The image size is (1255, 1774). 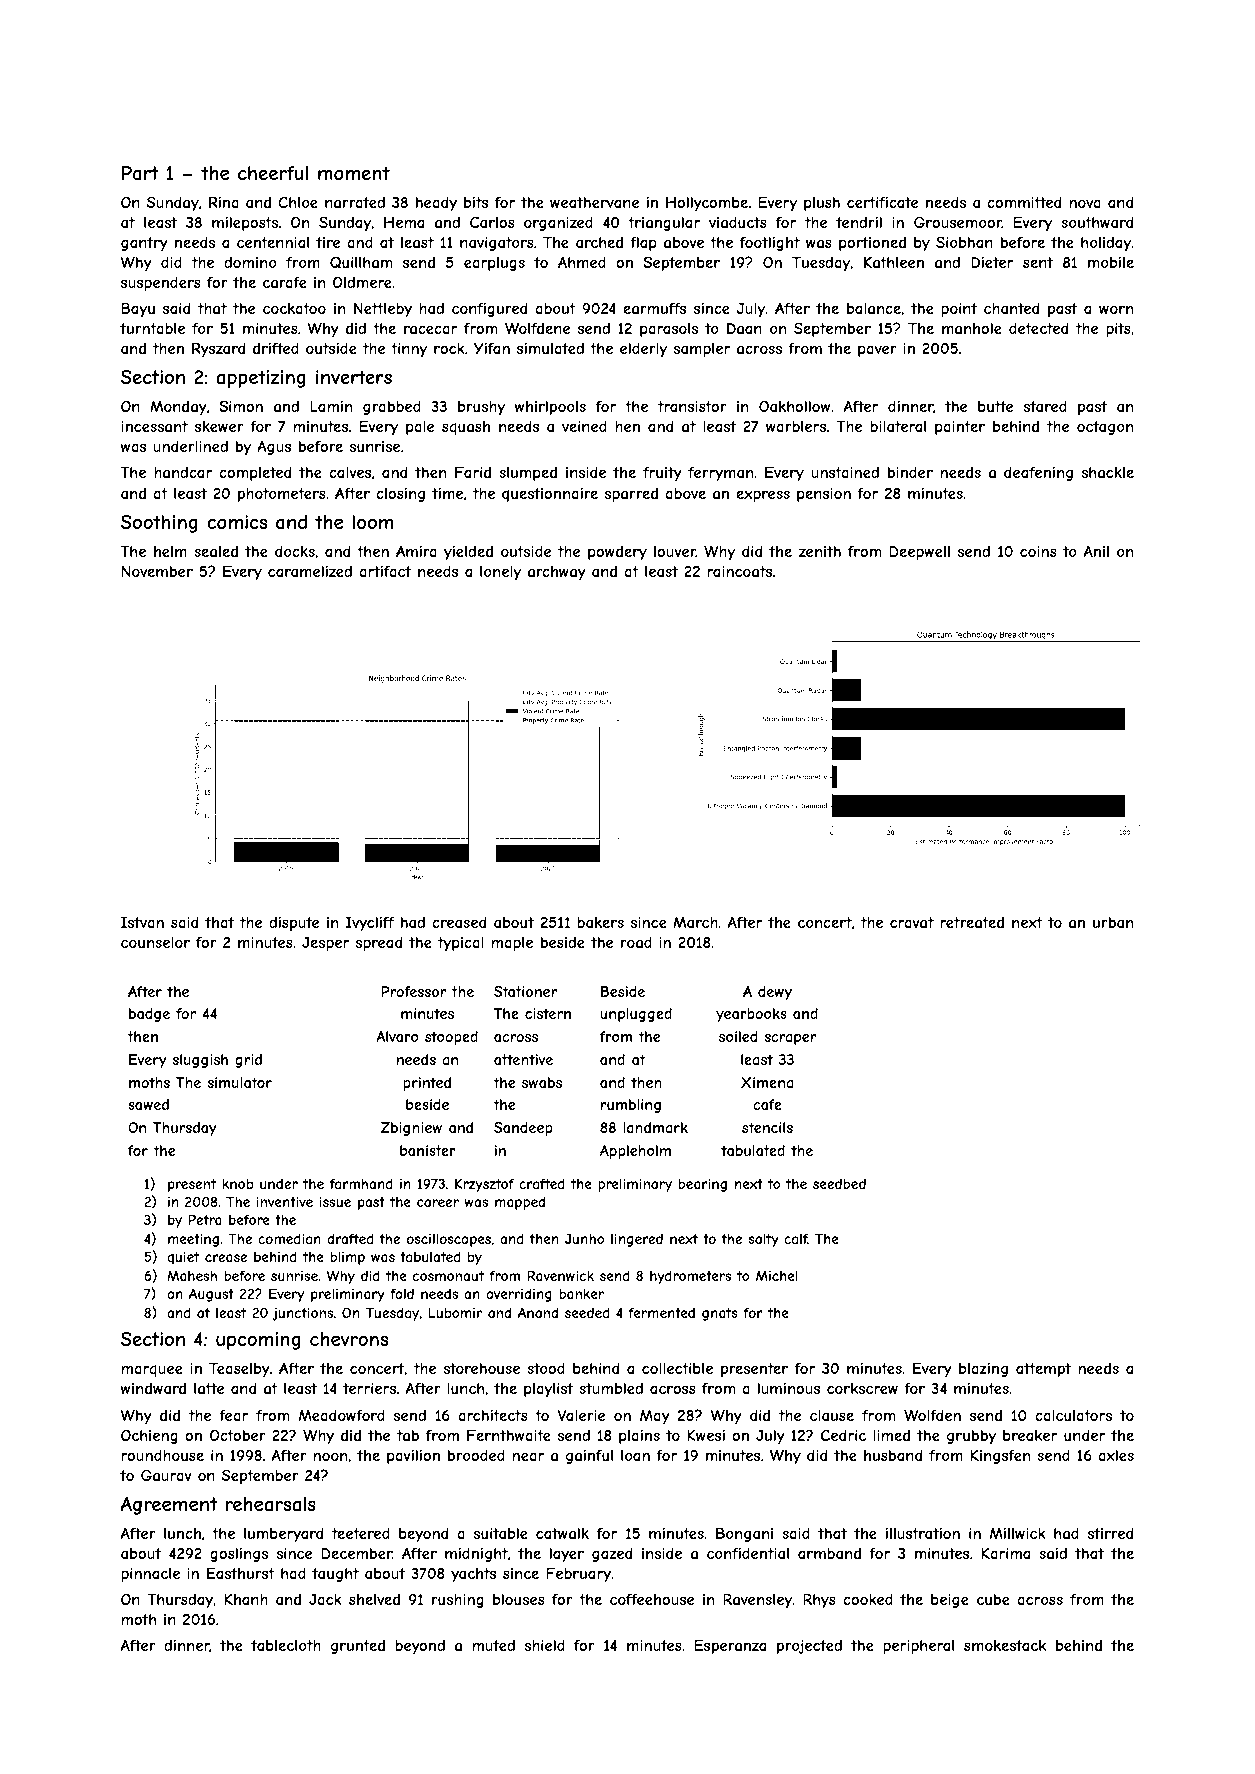 I want to click on attempt, so click(x=1043, y=1370).
